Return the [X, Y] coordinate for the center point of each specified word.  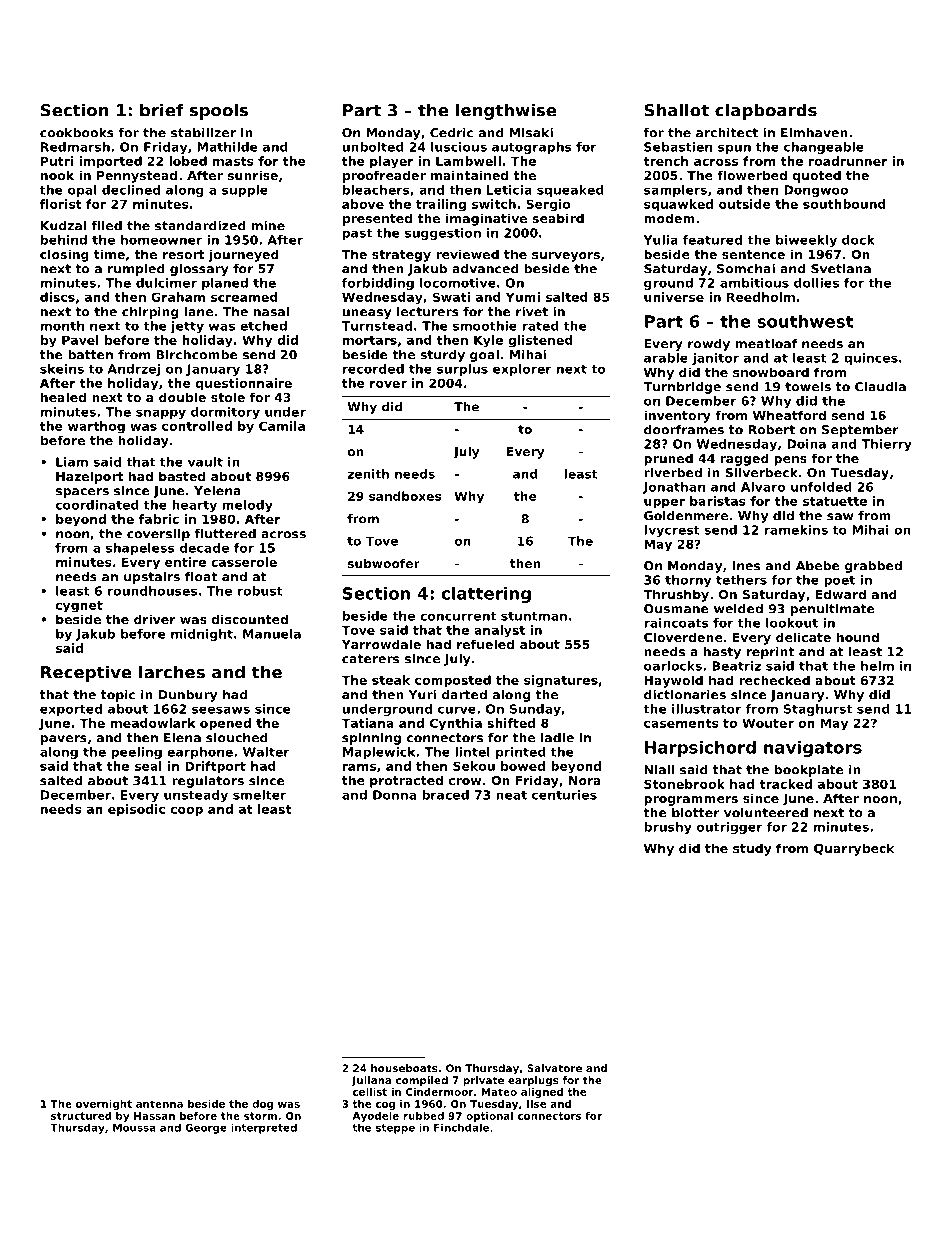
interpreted [264, 1129]
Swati [451, 297]
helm [877, 666]
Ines [746, 566]
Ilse [536, 1104]
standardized [200, 226]
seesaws [221, 710]
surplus [462, 370]
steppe [395, 1129]
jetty [187, 327]
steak [391, 680]
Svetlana [841, 269]
